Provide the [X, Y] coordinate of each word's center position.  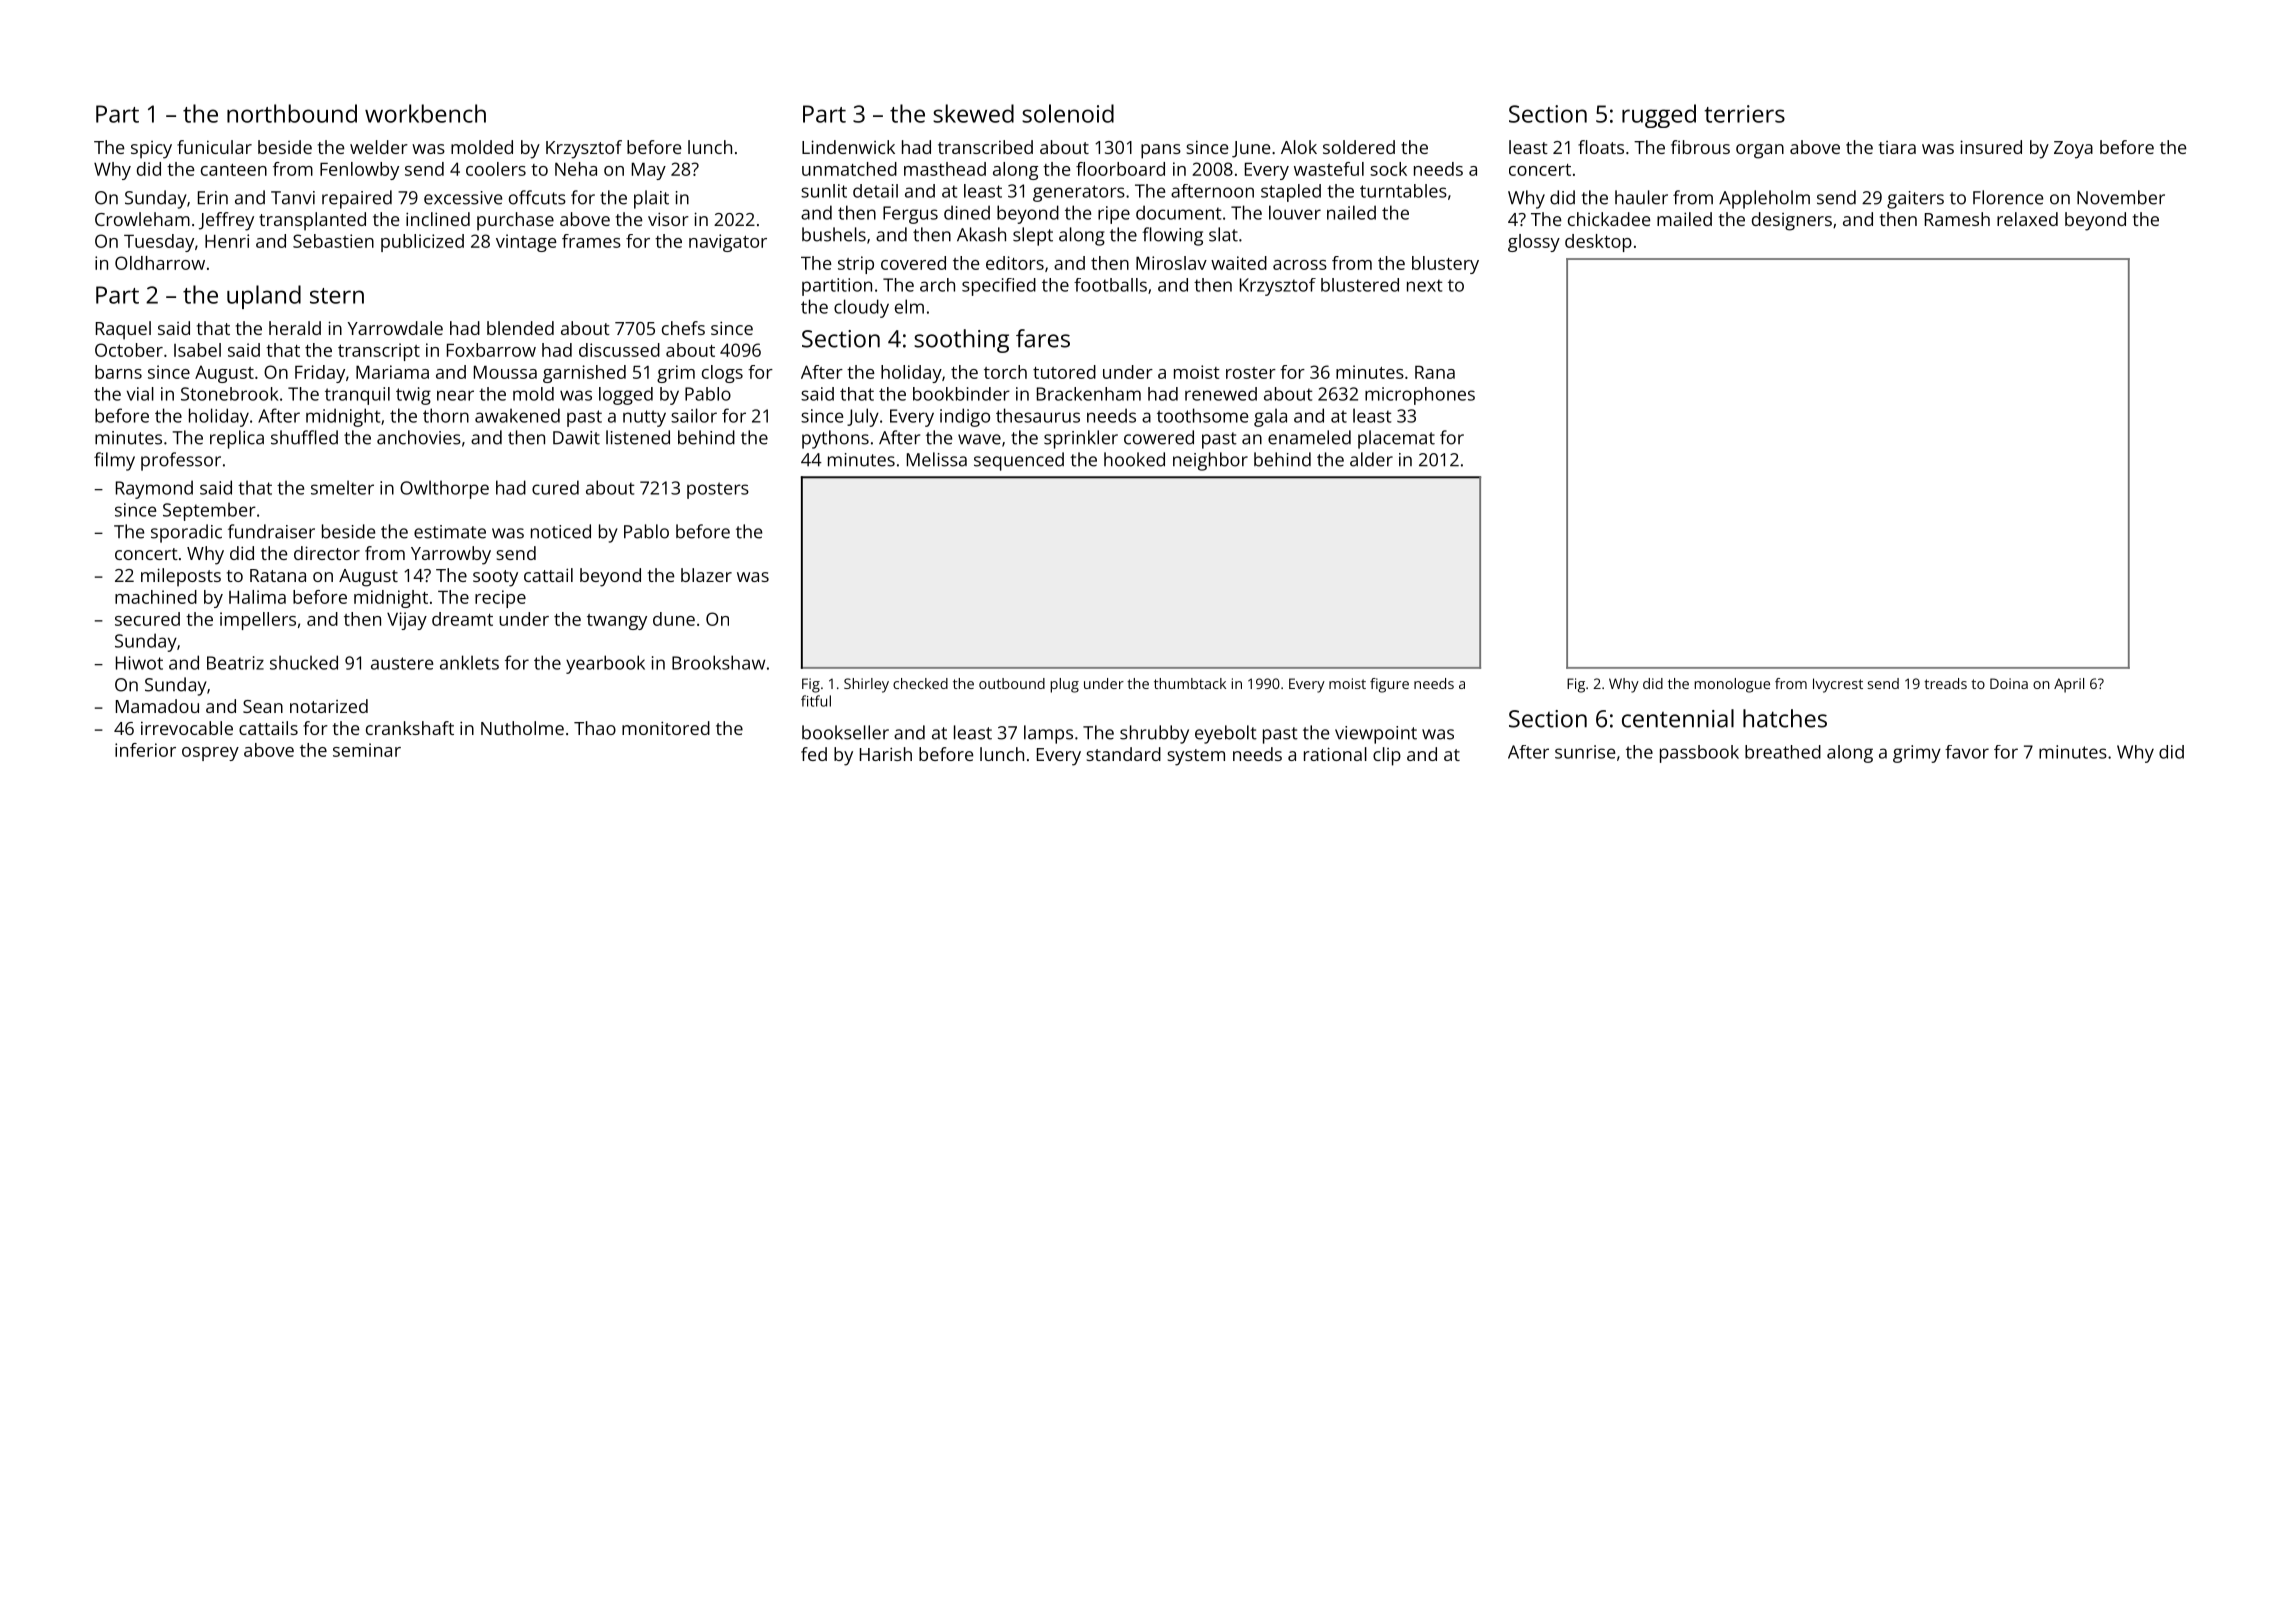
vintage [526, 243]
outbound [1012, 683]
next [1424, 285]
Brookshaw [718, 662]
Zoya [2073, 150]
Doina [2009, 683]
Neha [576, 169]
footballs [1110, 285]
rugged [1659, 116]
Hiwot [139, 663]
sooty [495, 578]
